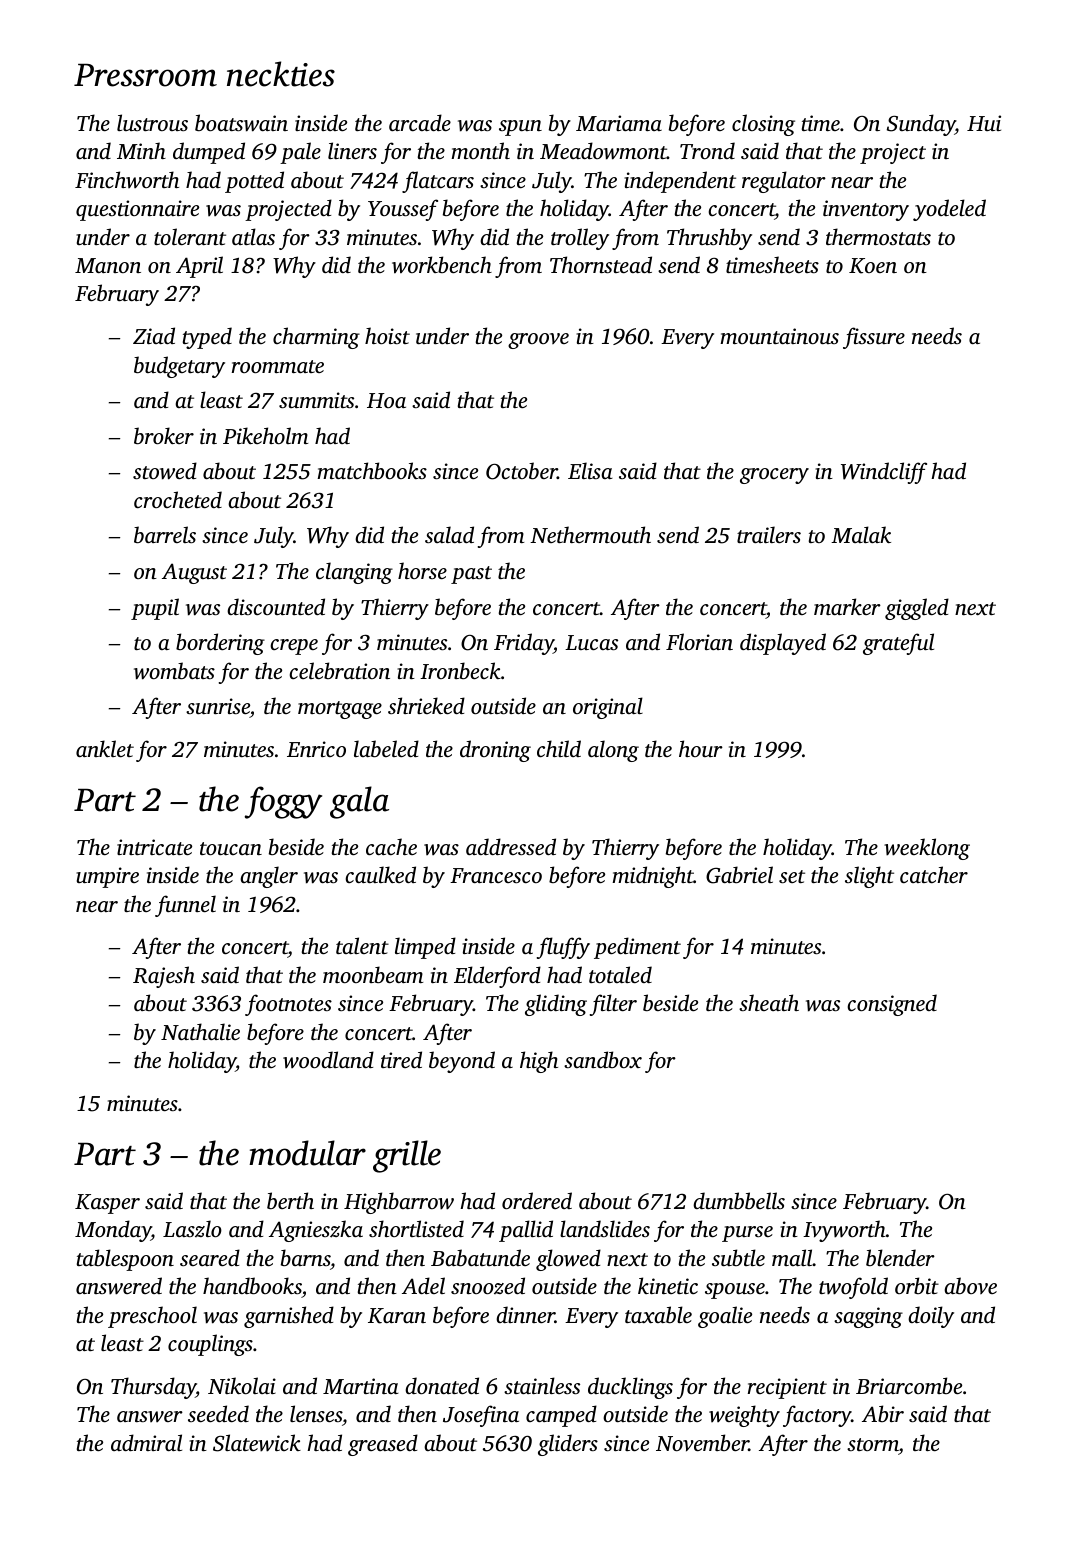 This image has width=1080, height=1564. Describe the element at coordinates (927, 849) in the image. I see `weeklong` at that location.
